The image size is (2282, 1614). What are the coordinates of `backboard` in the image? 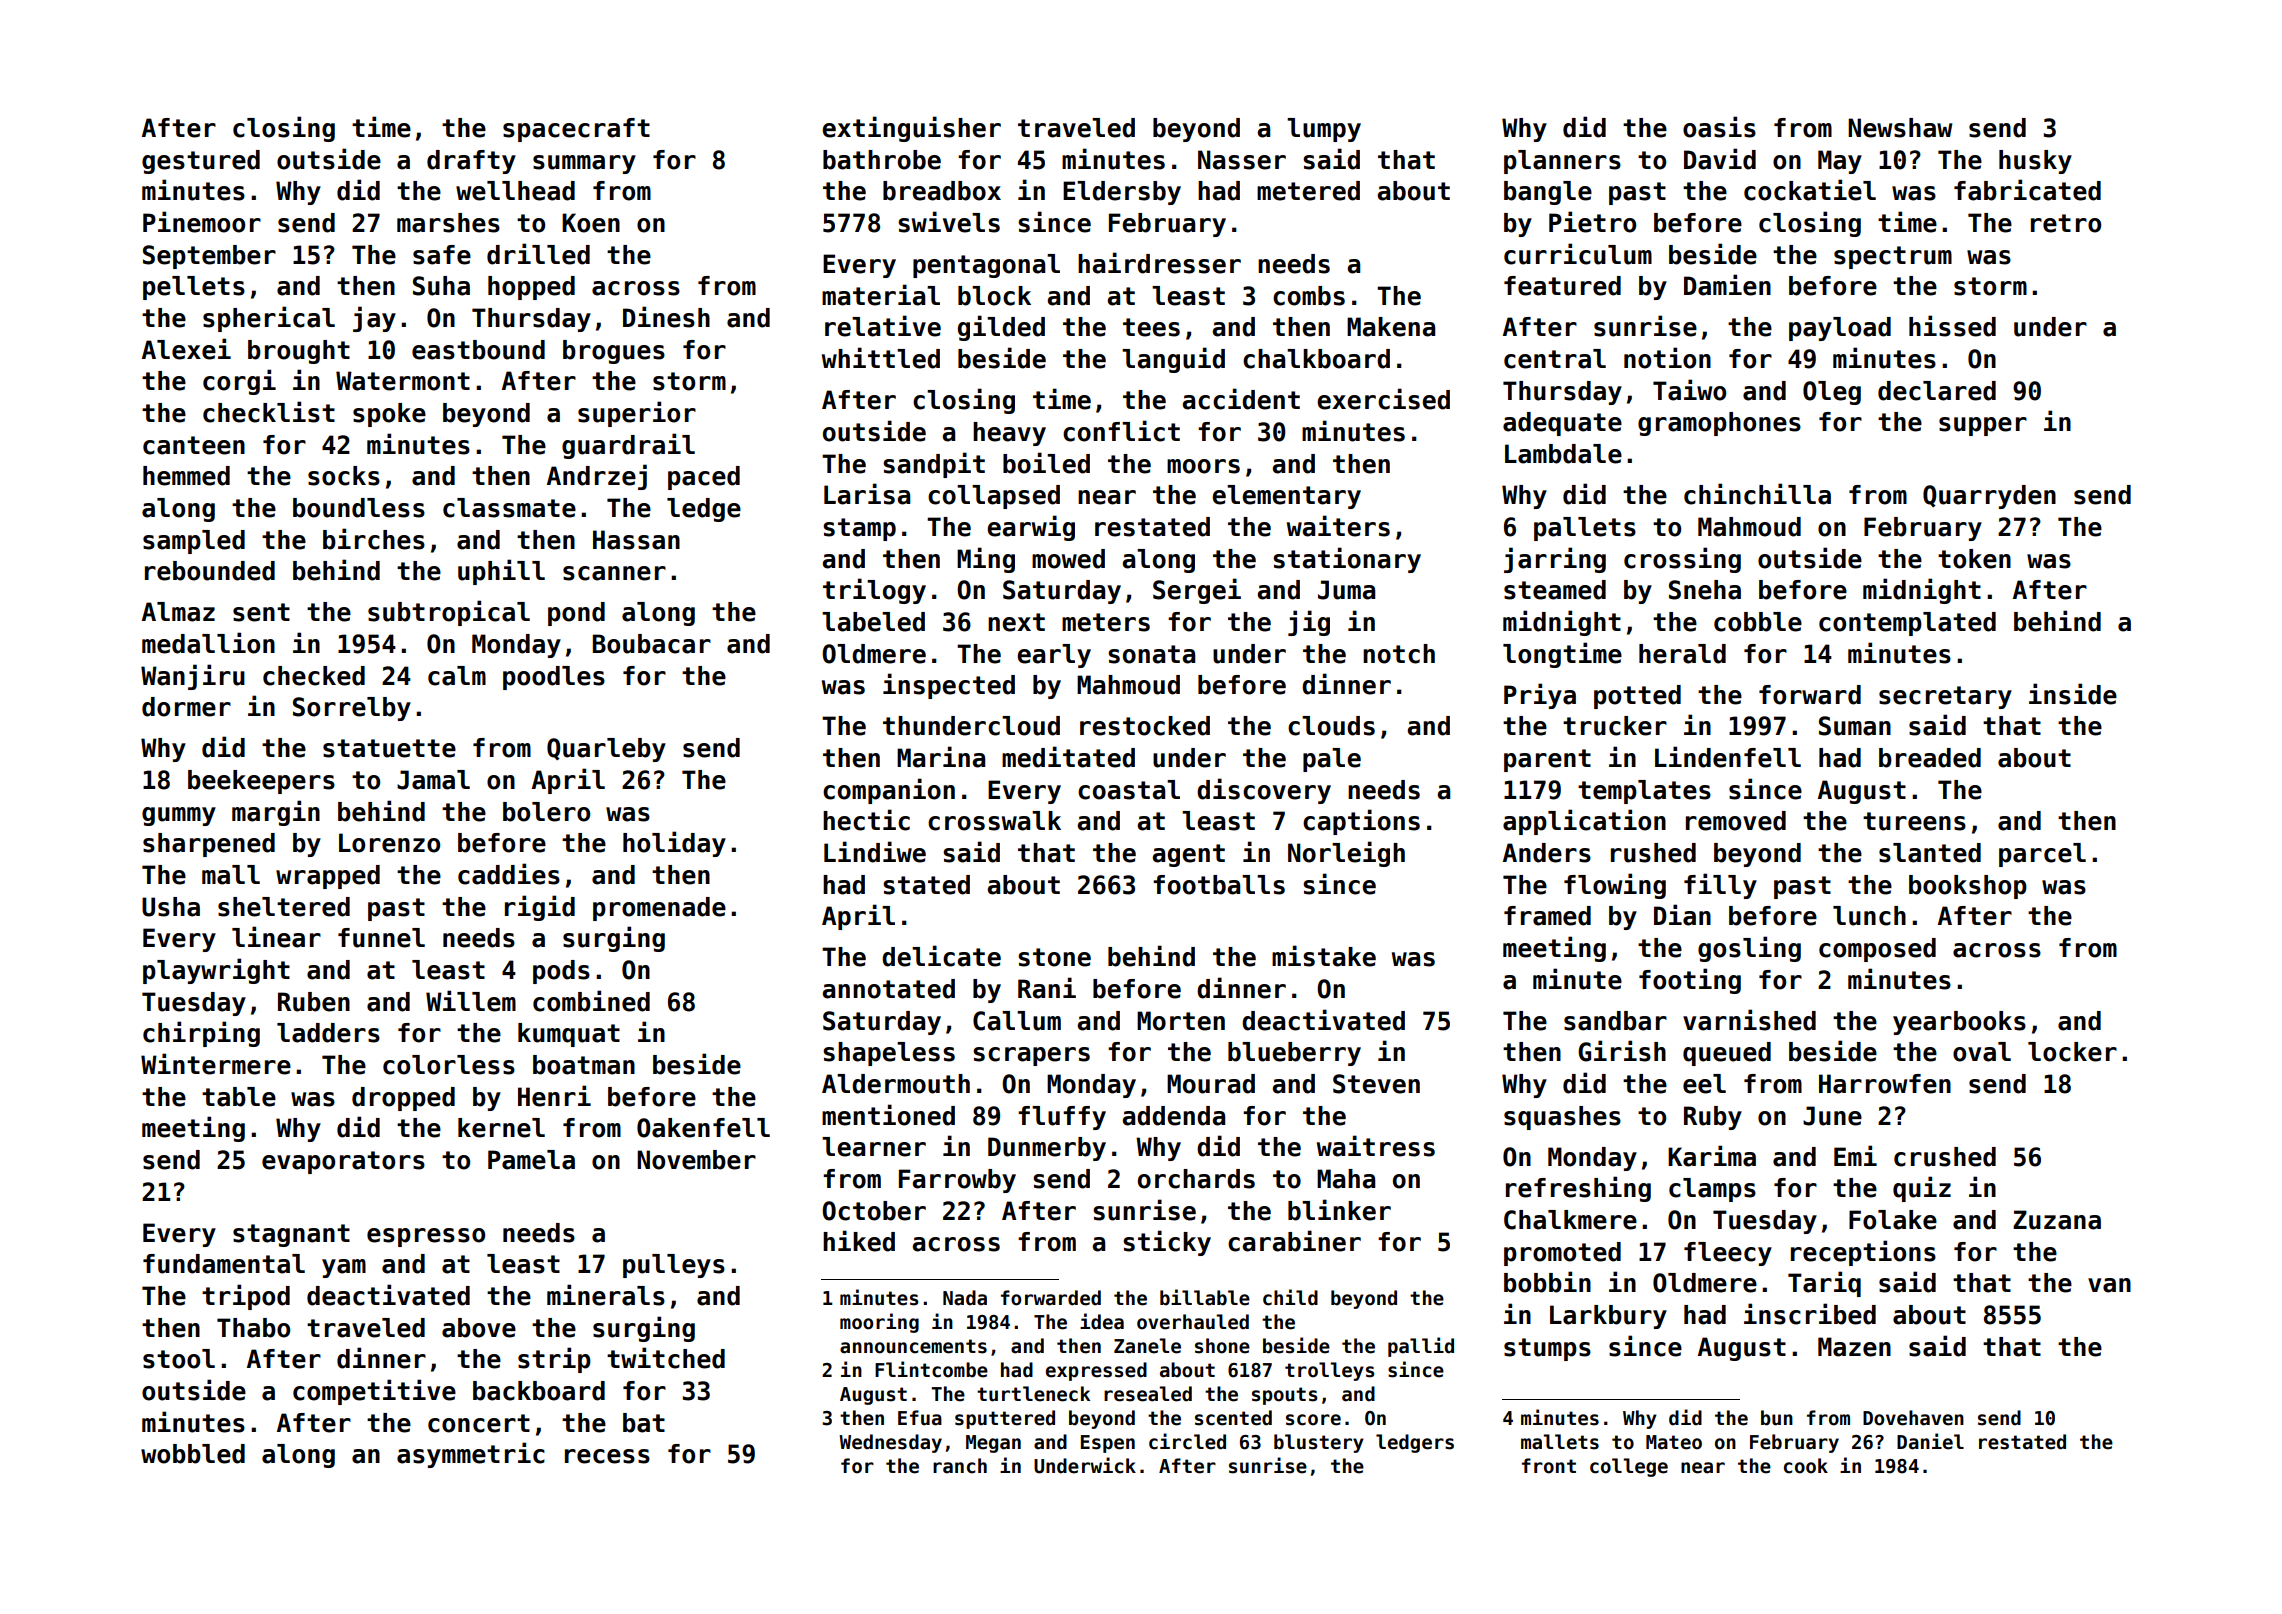 It's located at (539, 1391).
